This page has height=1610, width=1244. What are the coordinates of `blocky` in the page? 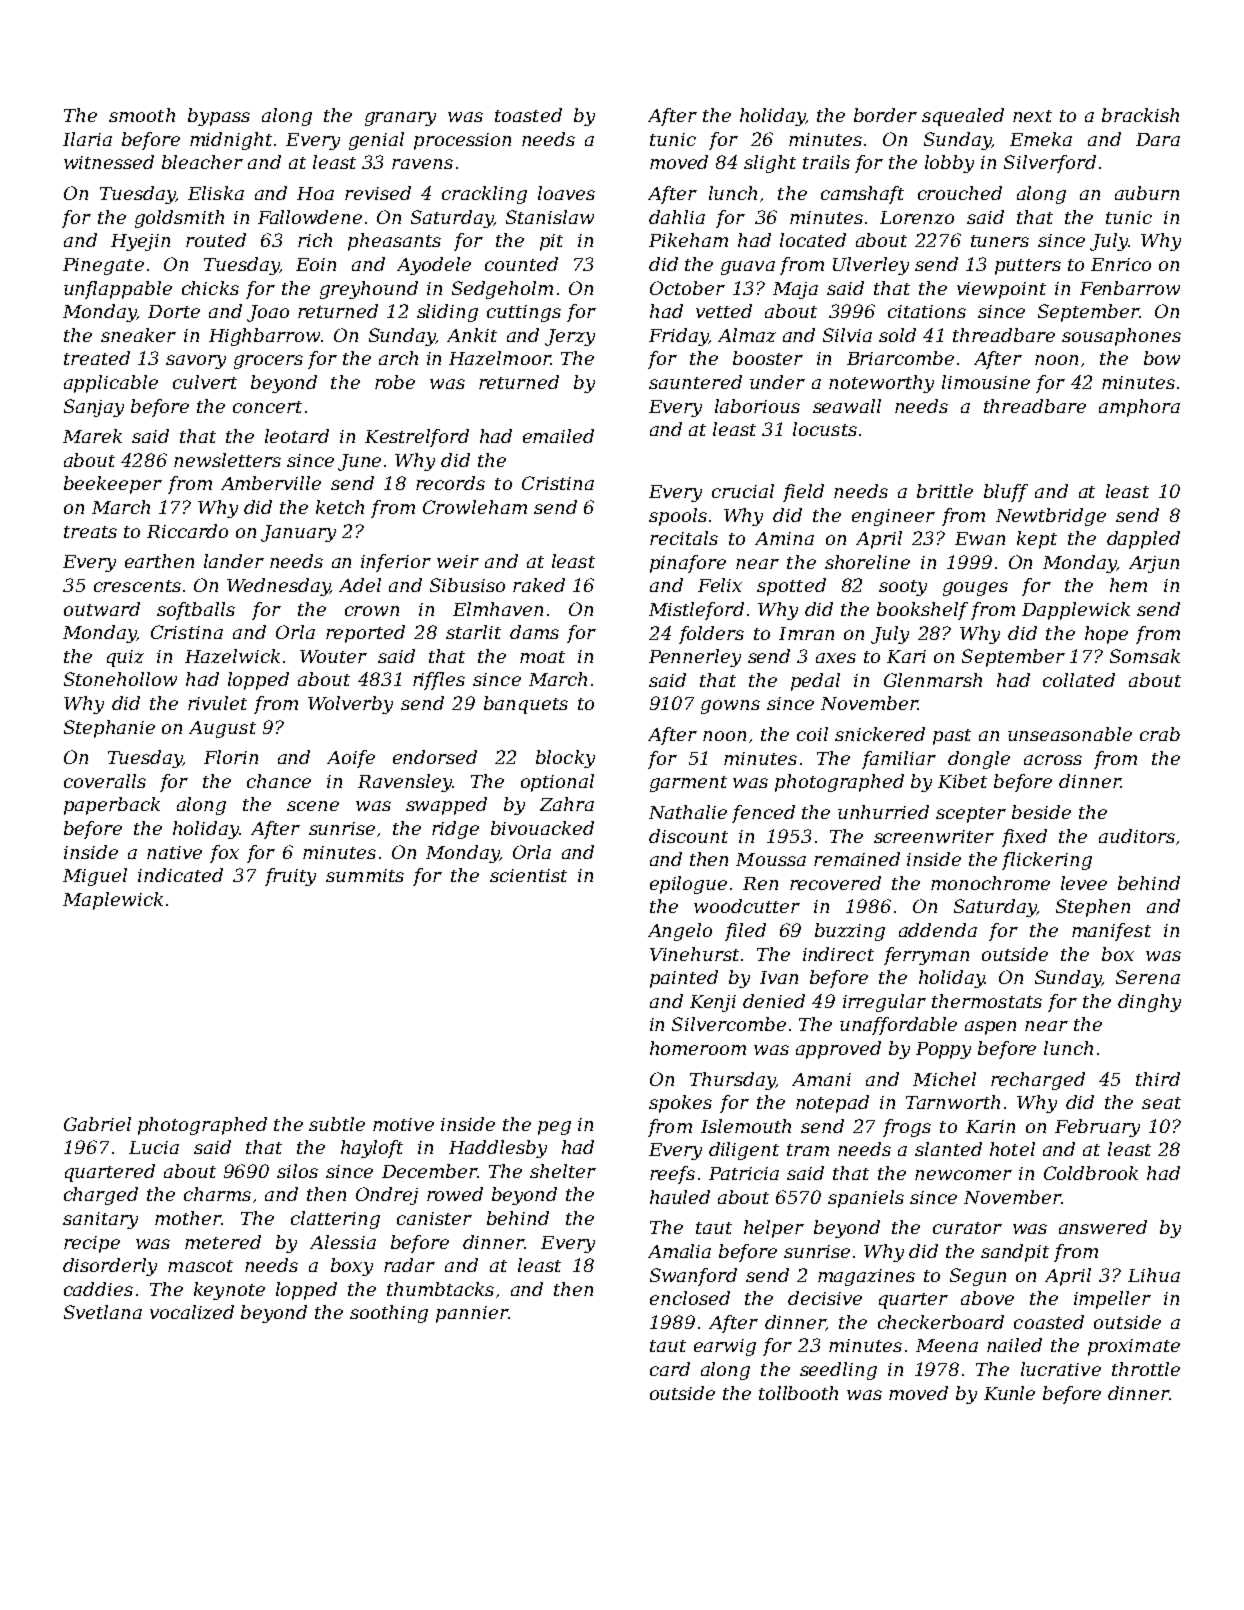 It's located at (565, 759).
